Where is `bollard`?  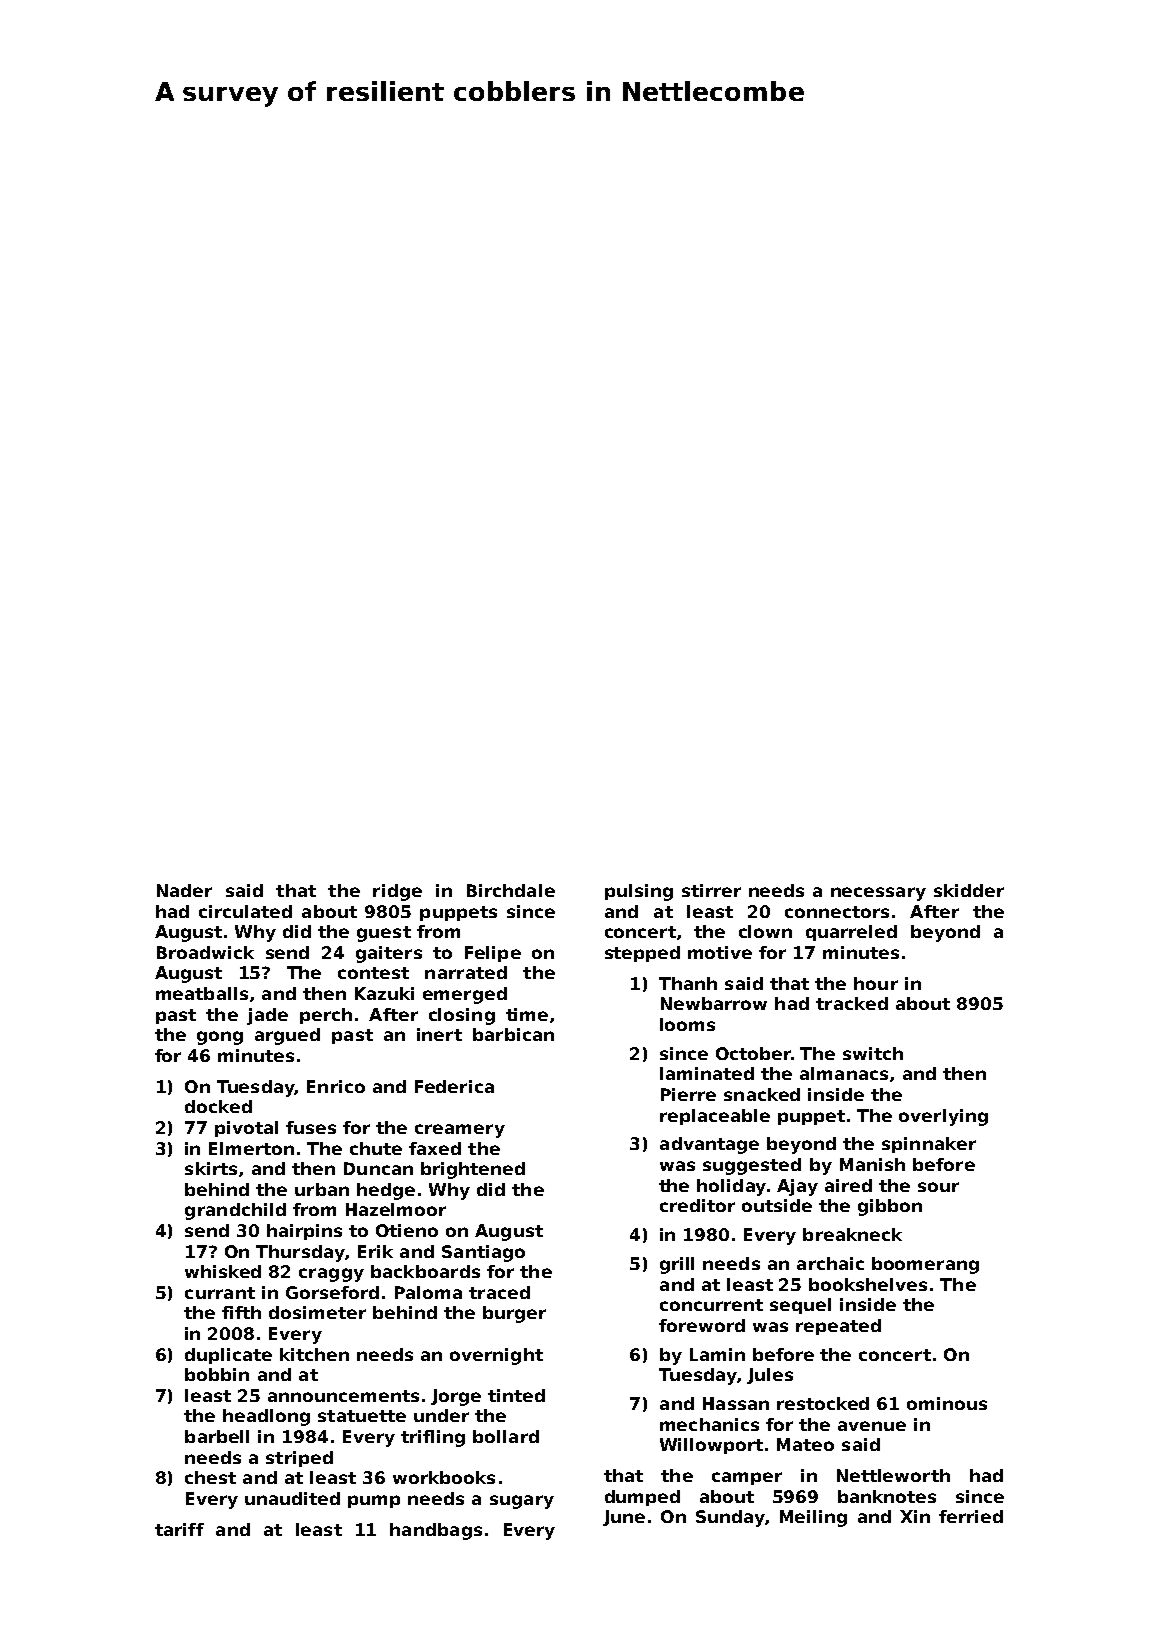
bollard is located at coordinates (506, 1436).
